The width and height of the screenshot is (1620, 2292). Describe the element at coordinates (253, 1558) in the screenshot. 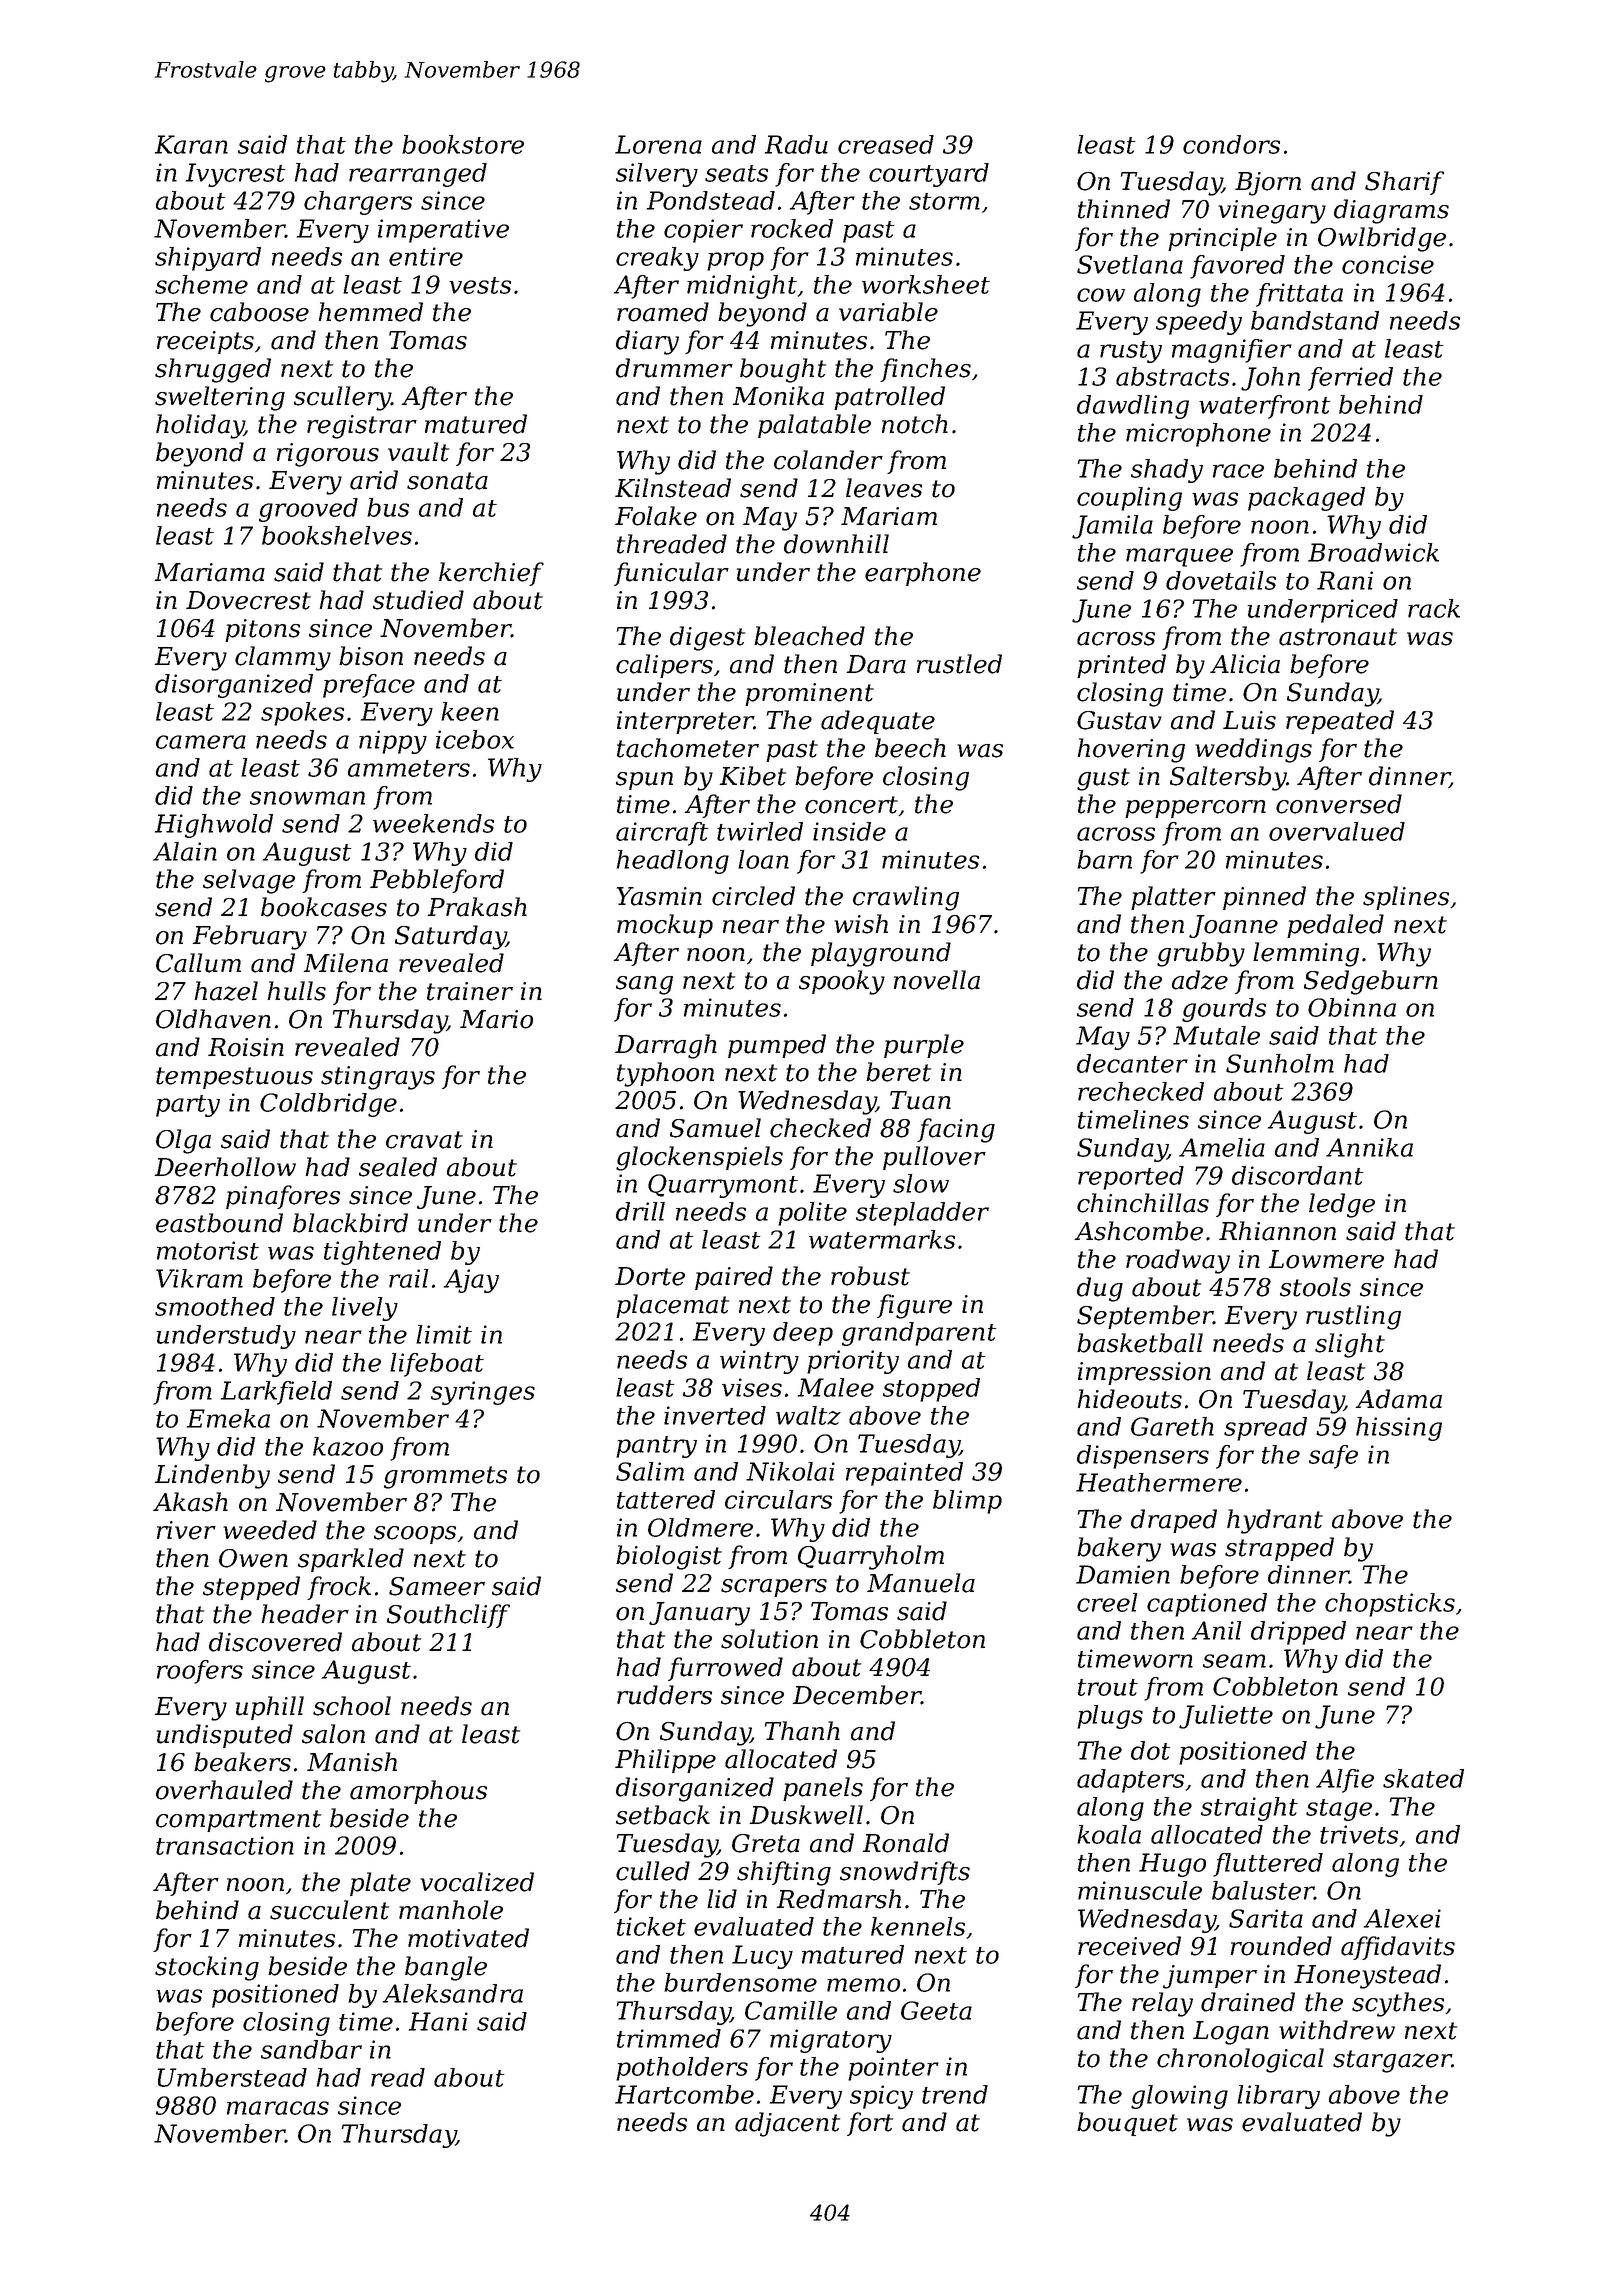

I see `Owen` at that location.
